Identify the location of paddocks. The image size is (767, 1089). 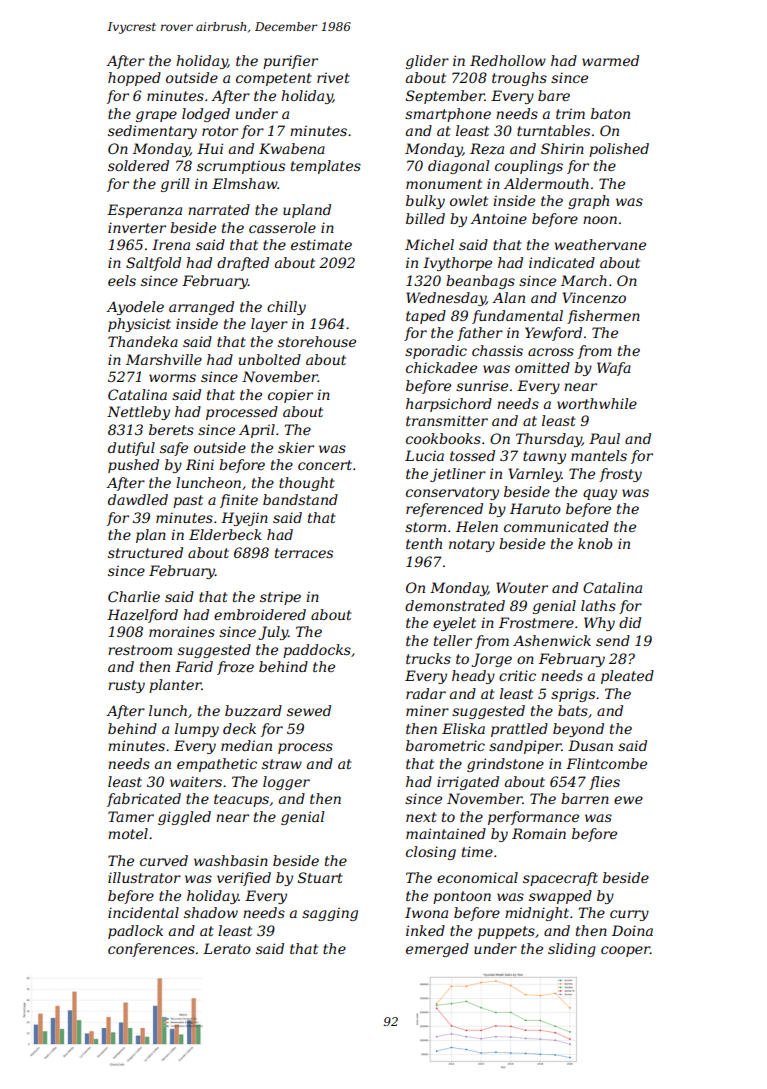
(317, 651).
